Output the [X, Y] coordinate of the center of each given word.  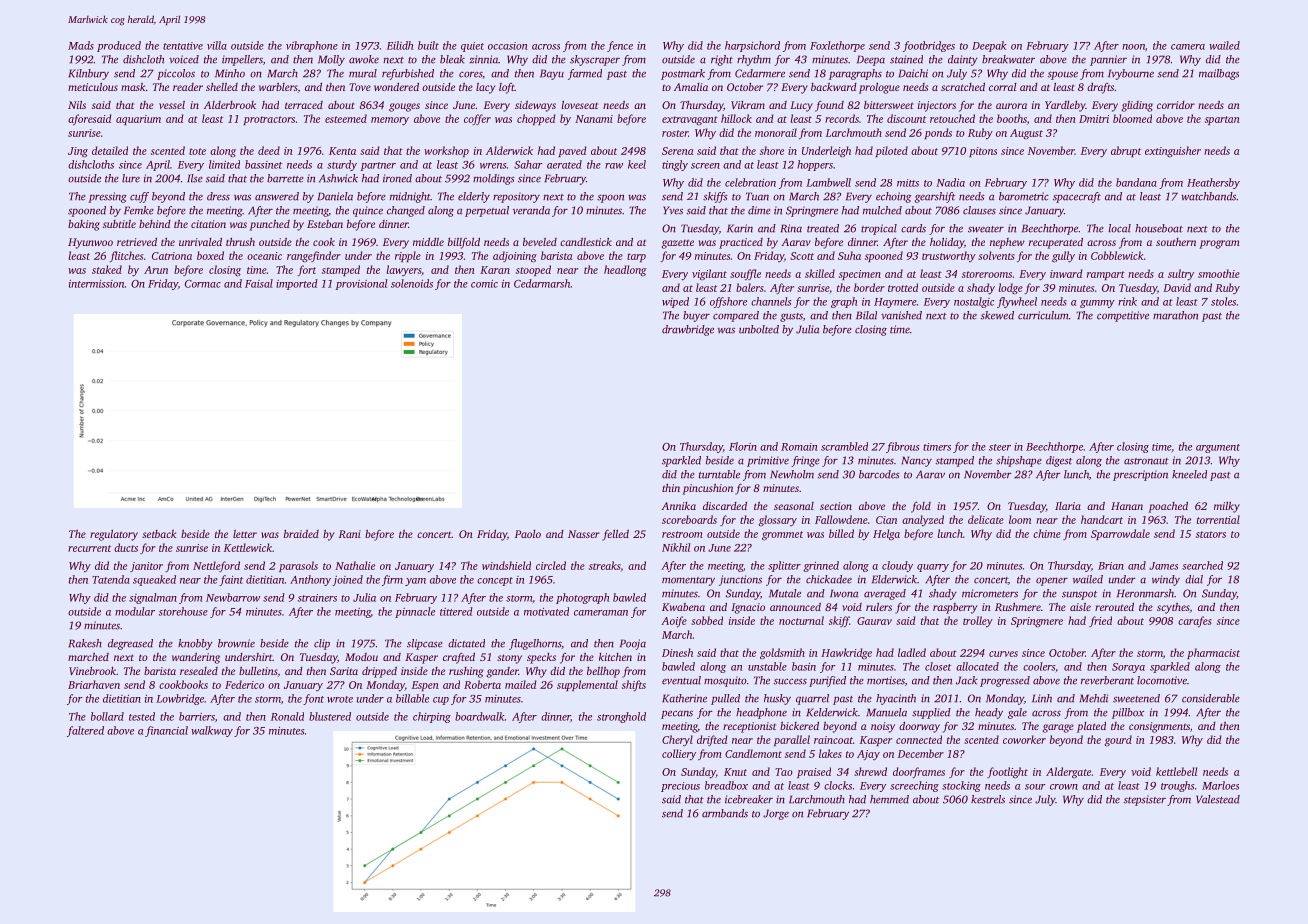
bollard [107, 716]
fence [620, 46]
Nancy [916, 461]
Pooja [633, 644]
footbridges [929, 46]
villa [217, 45]
